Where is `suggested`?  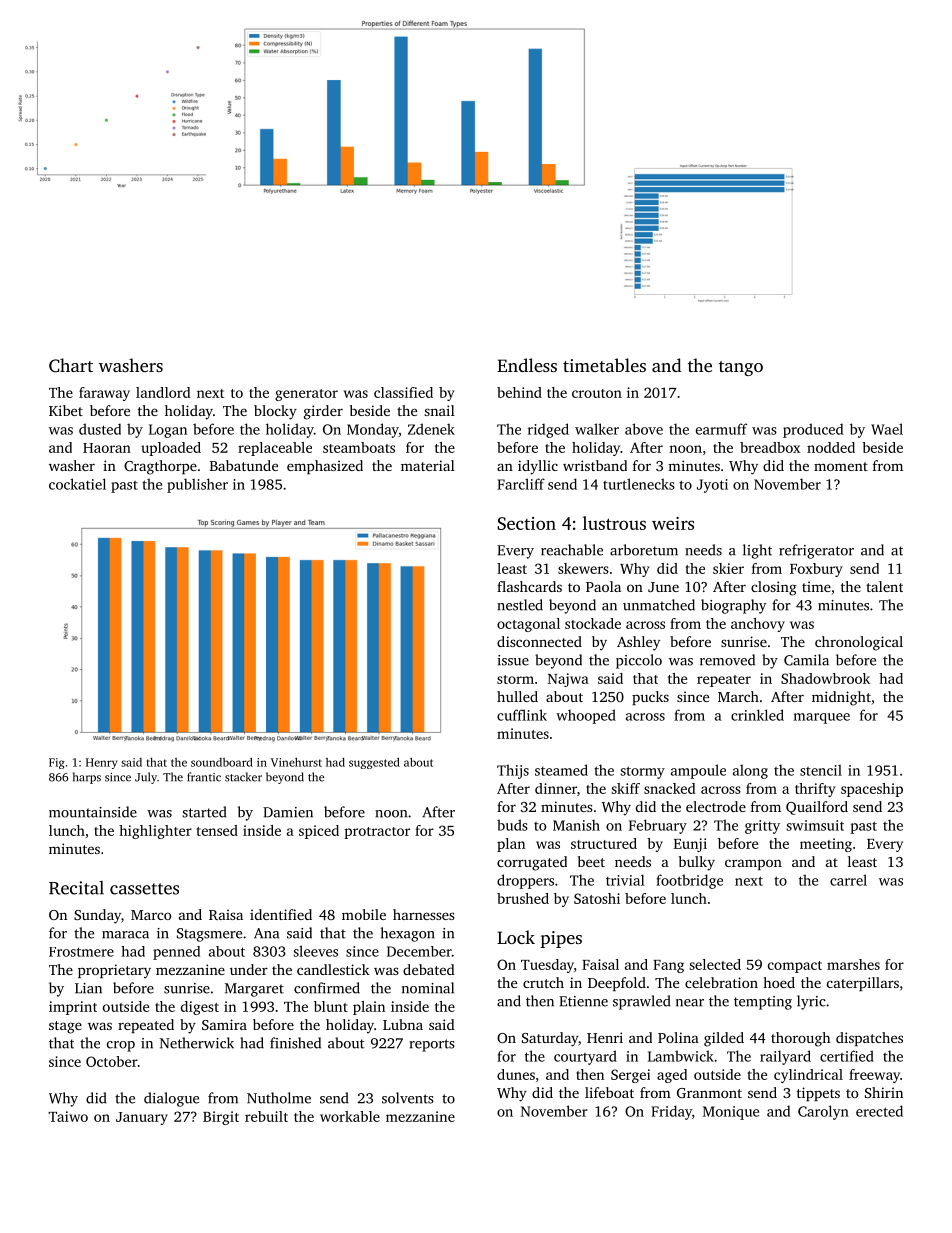 suggested is located at coordinates (374, 763).
